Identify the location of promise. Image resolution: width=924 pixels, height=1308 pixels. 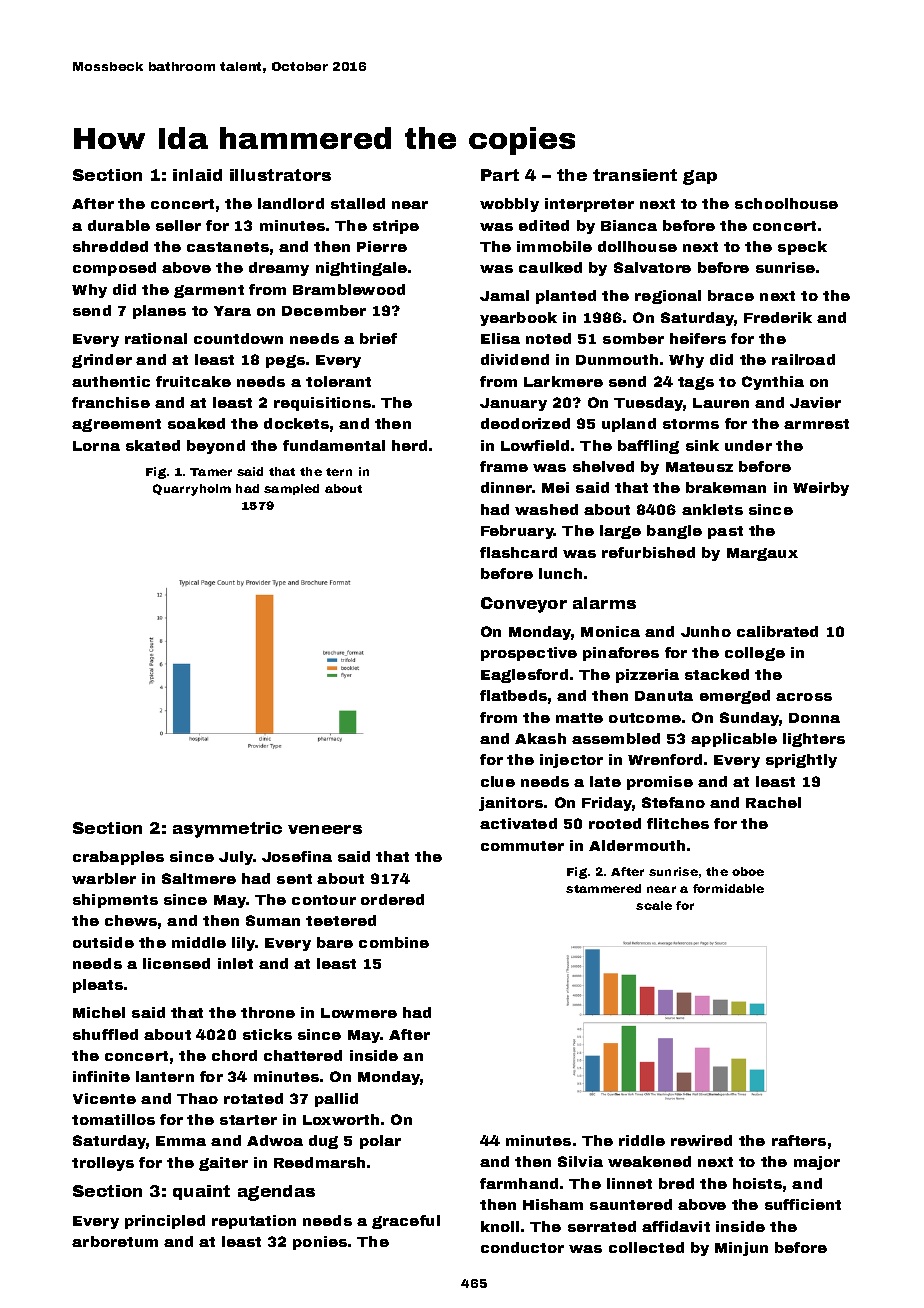
(660, 783).
